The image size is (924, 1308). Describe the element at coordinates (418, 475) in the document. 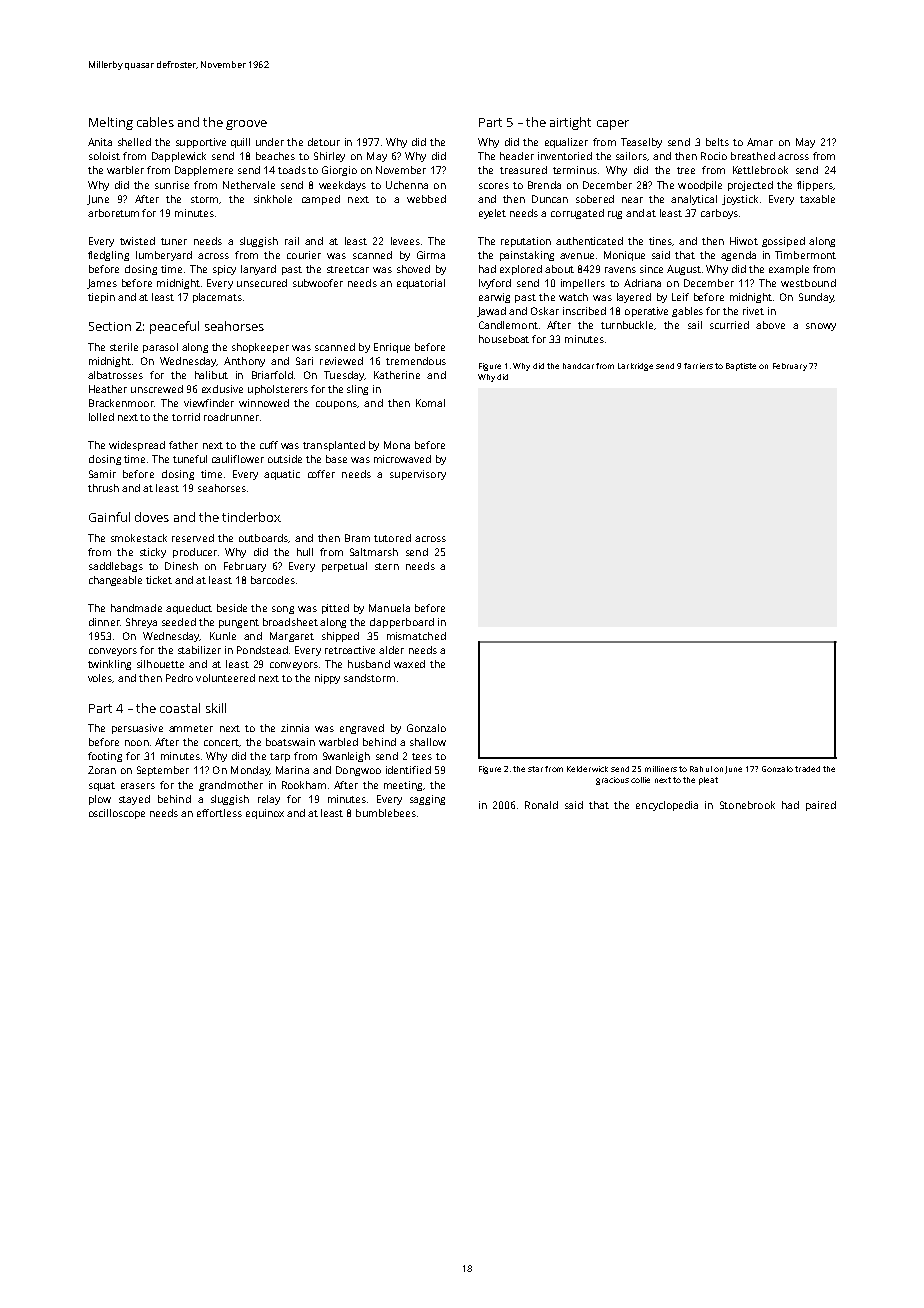

I see `supervisory` at that location.
